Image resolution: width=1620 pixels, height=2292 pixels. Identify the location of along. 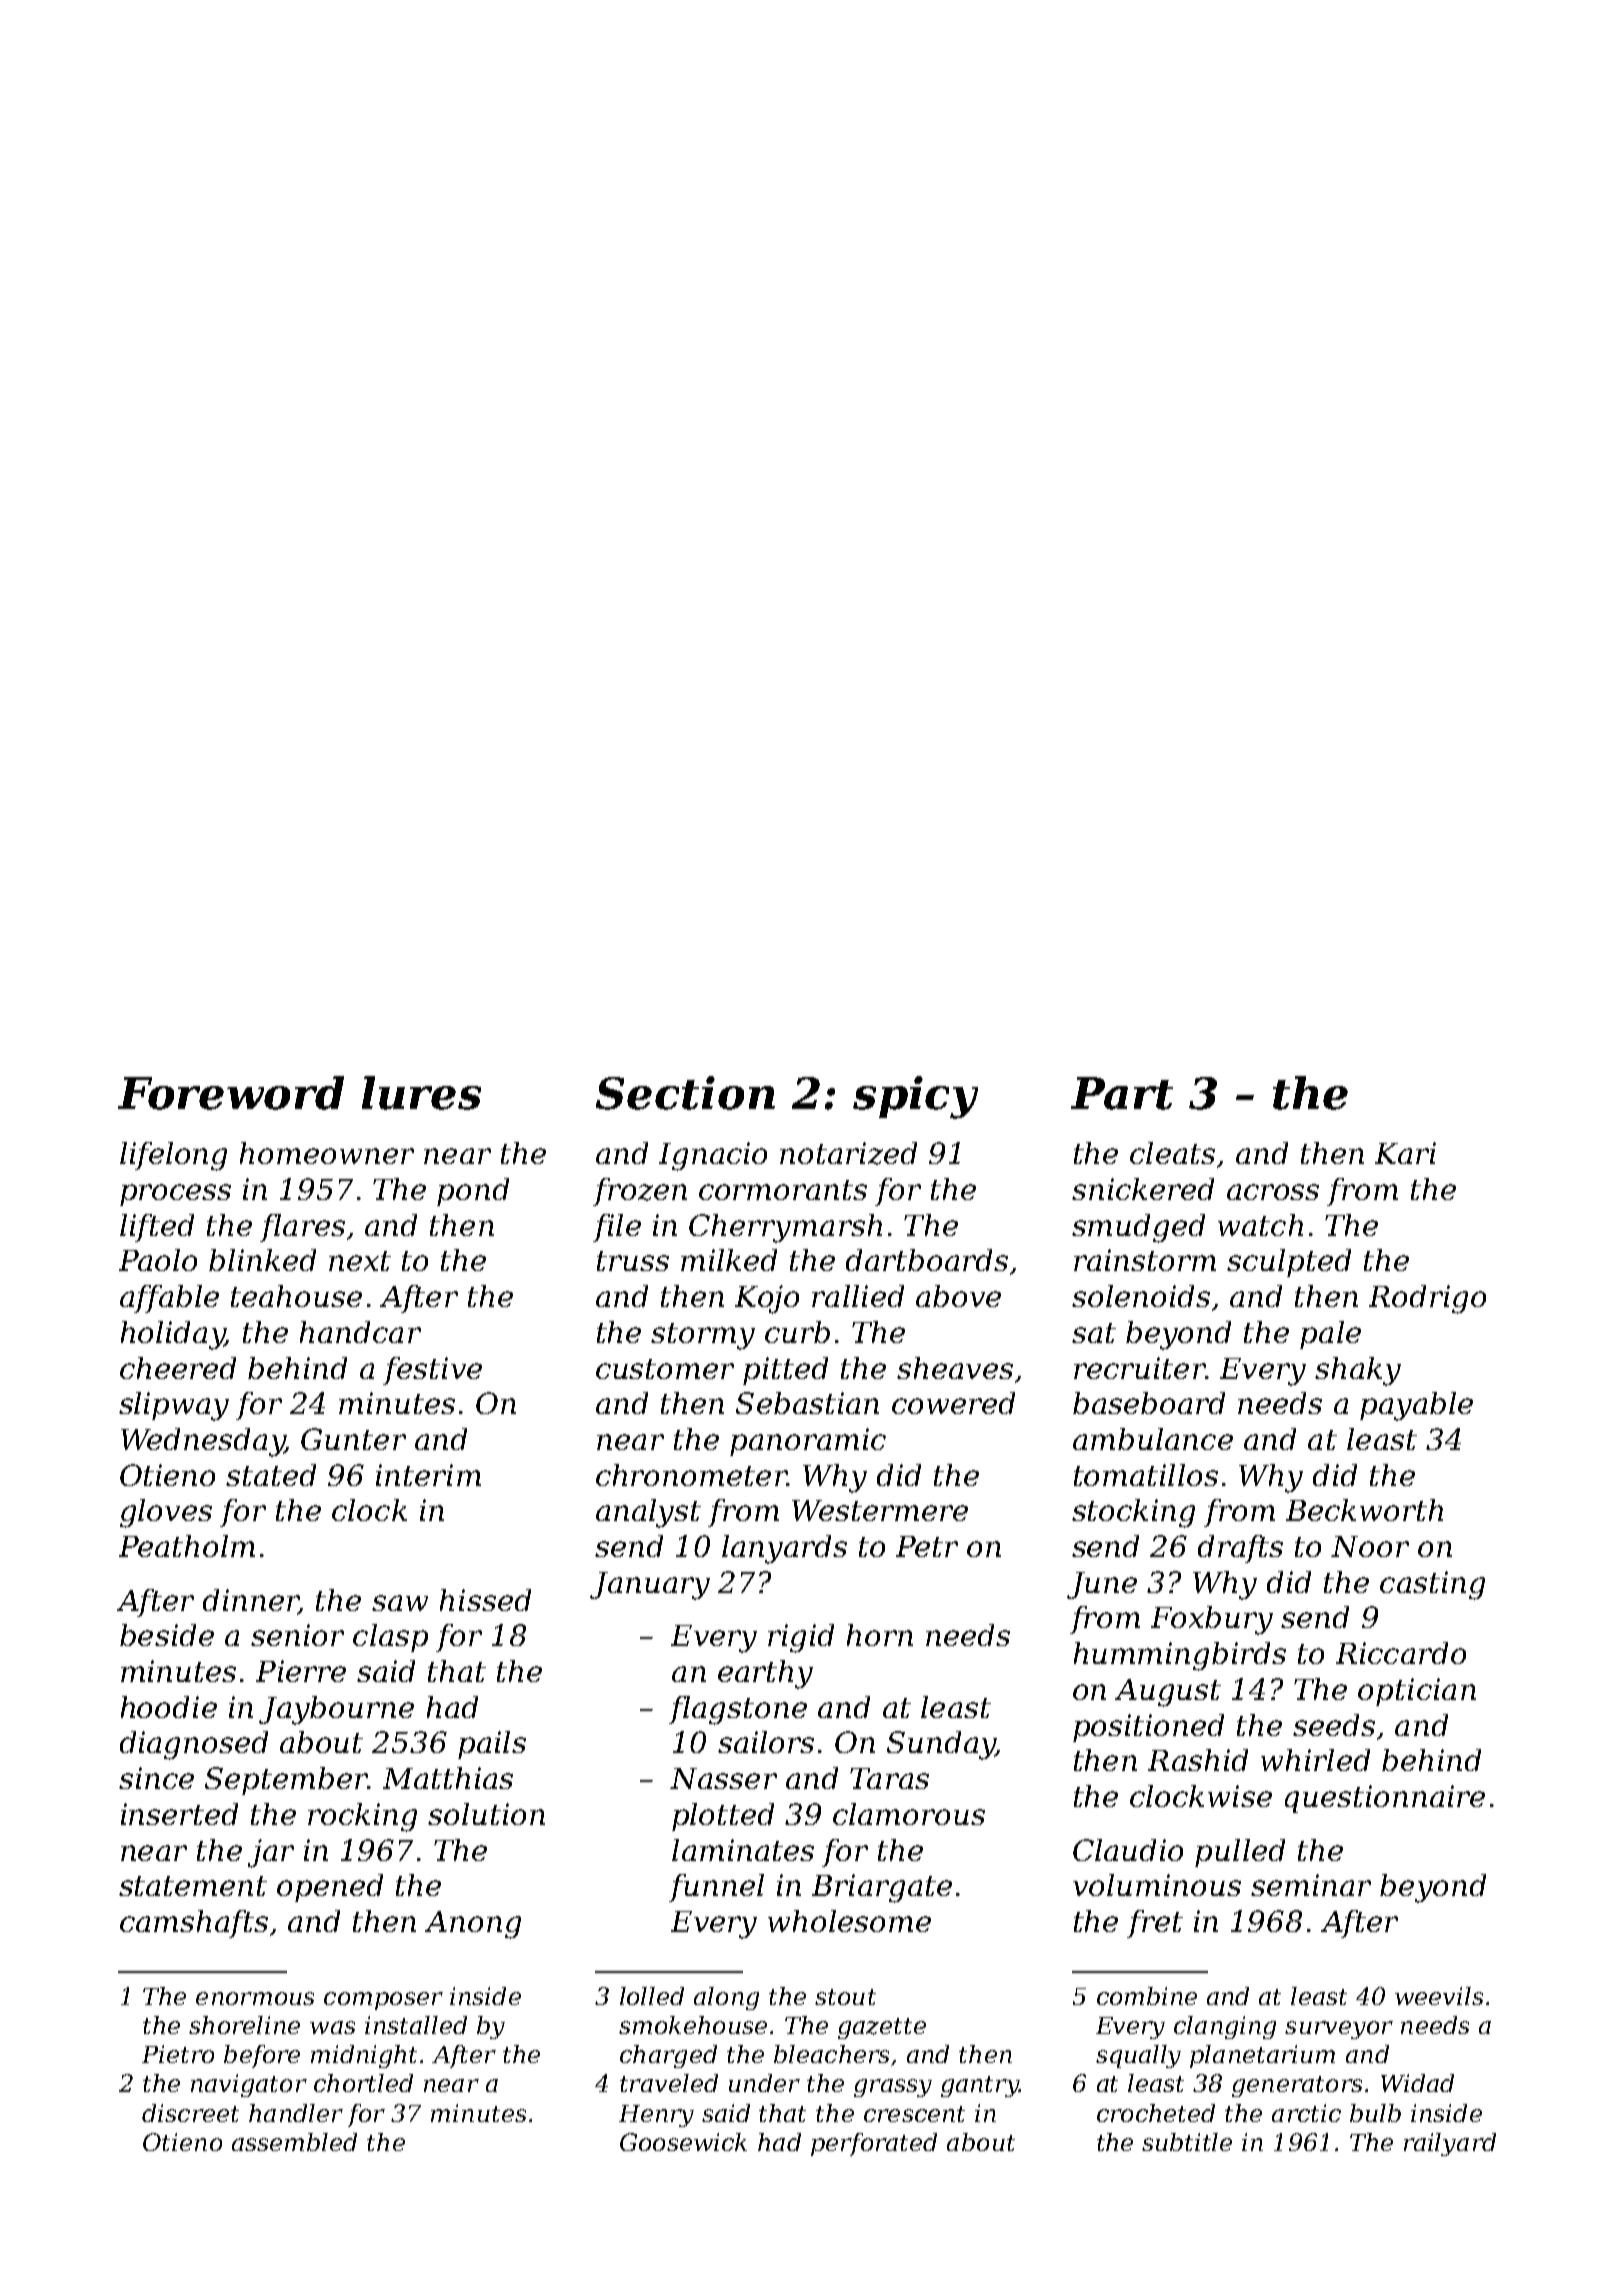
(726, 1998).
